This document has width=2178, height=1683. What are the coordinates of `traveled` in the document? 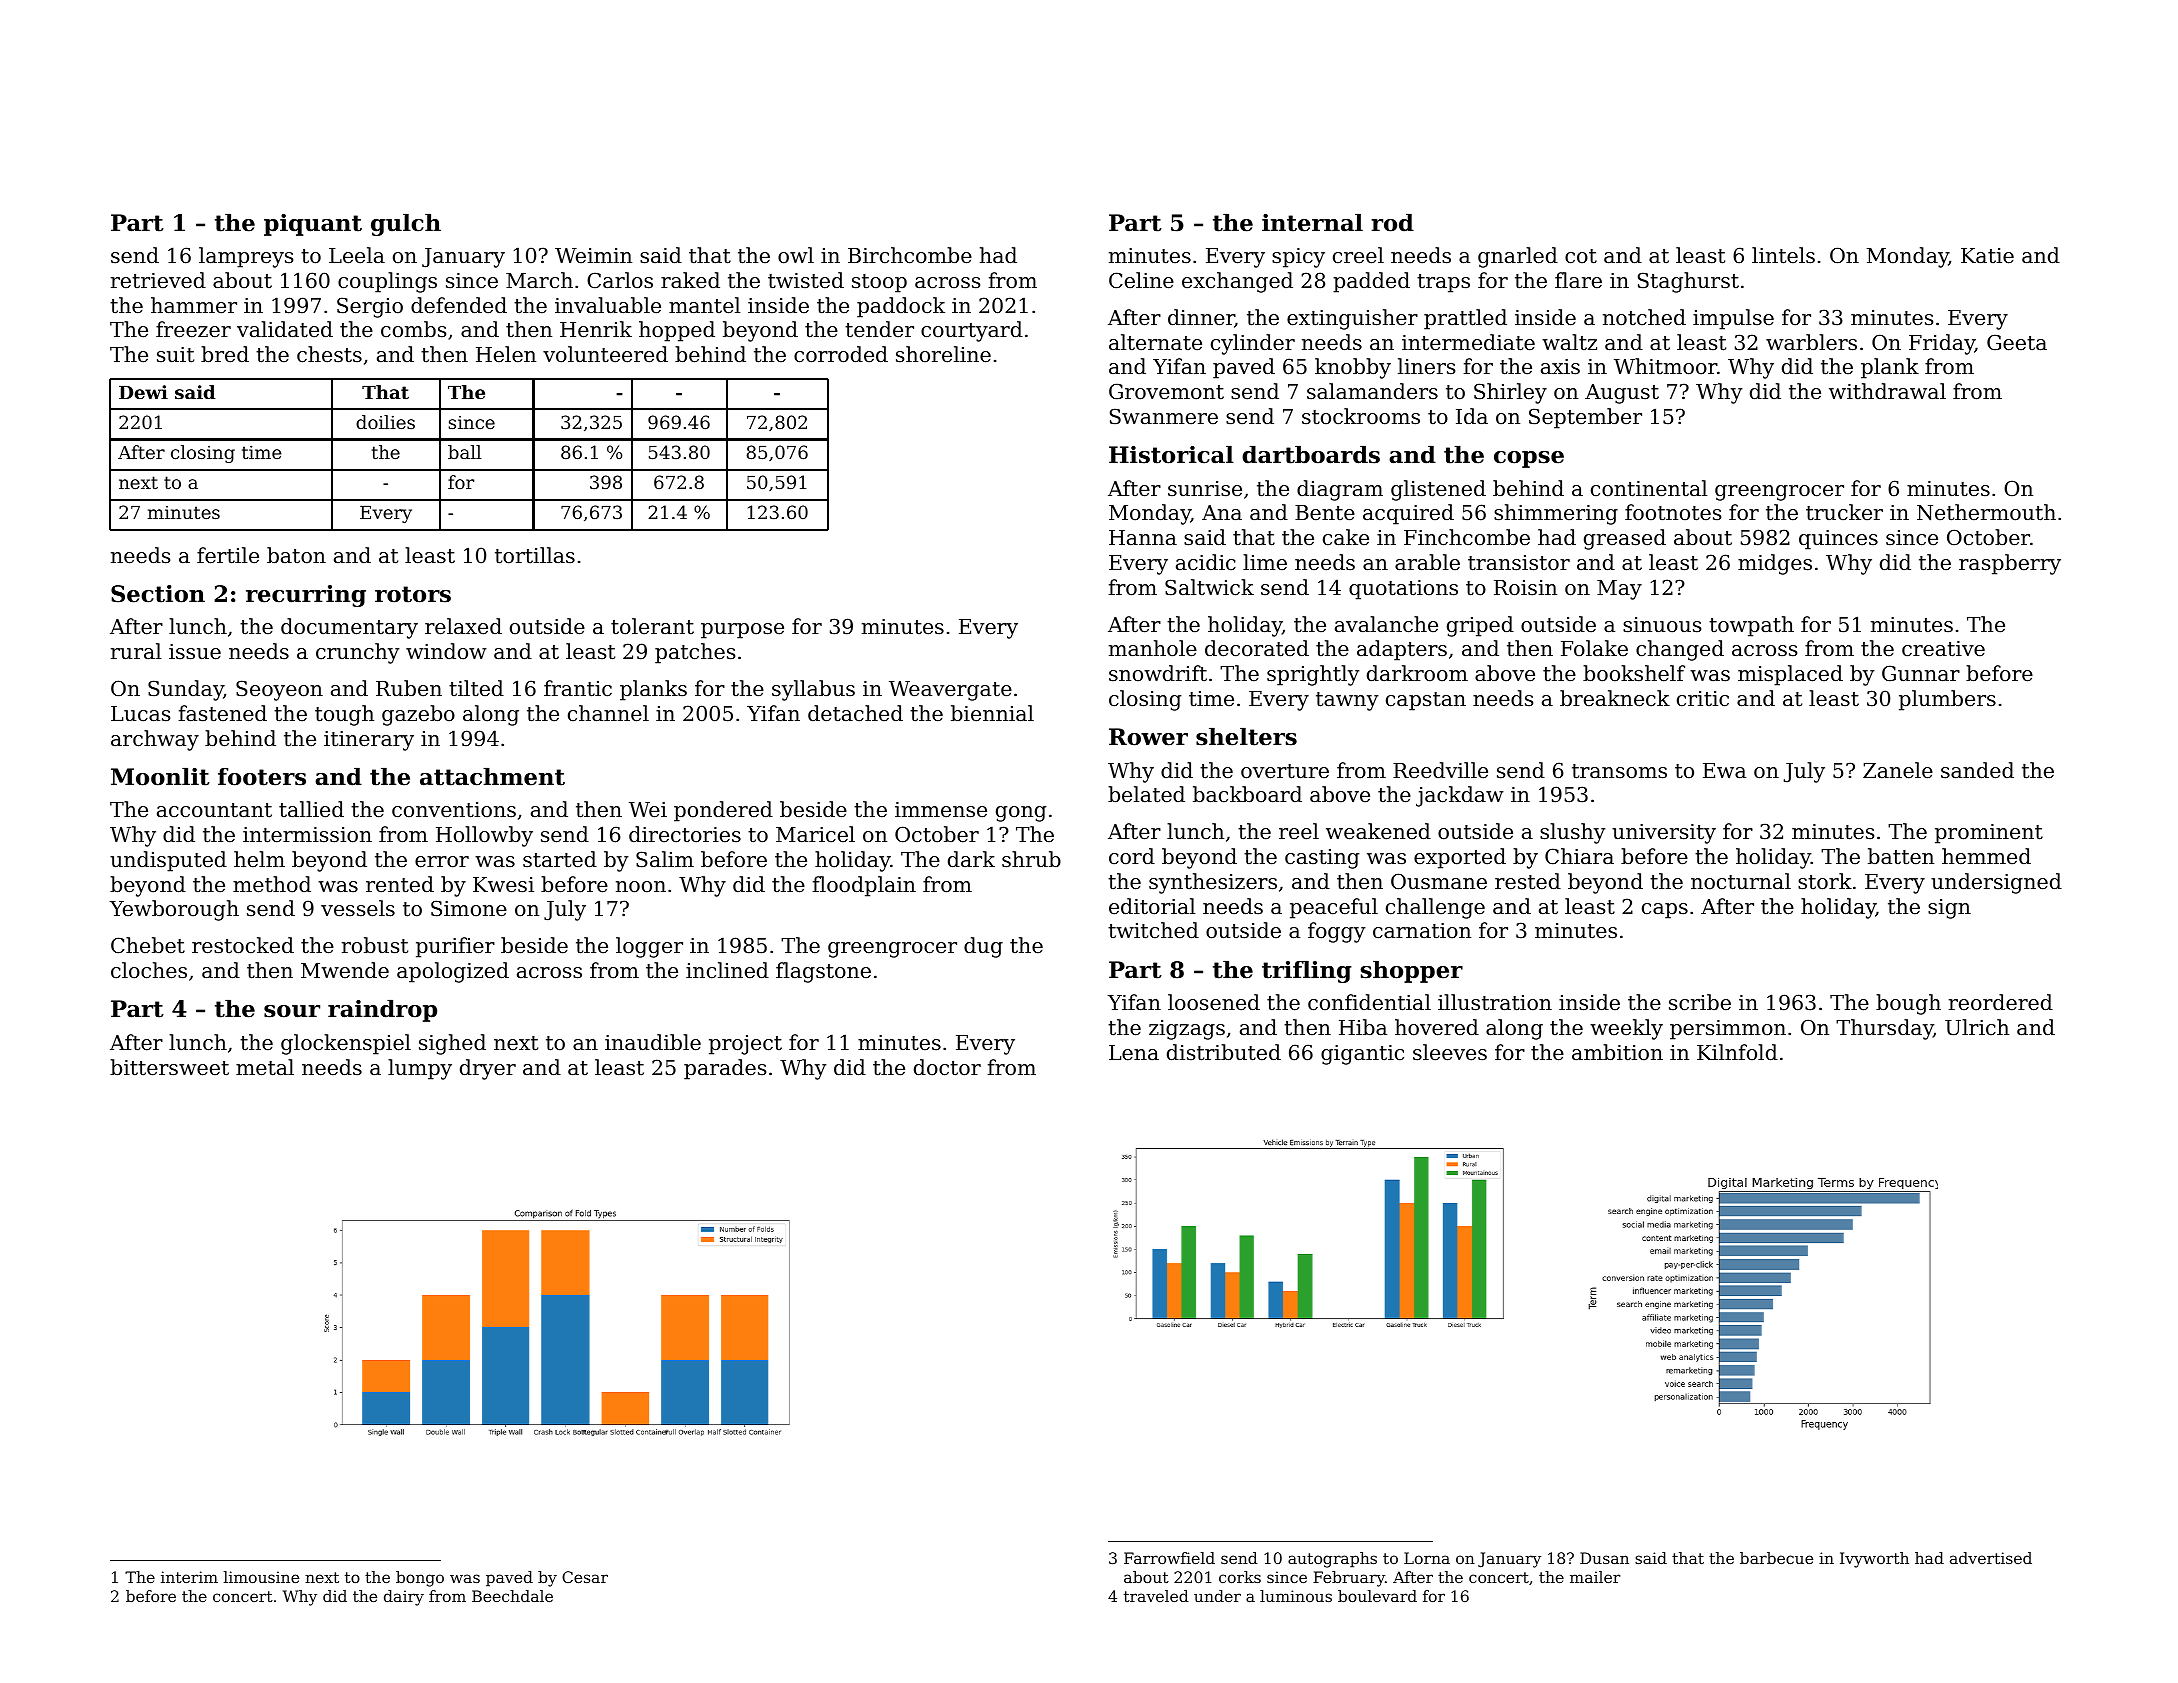 It's located at (1156, 1596).
